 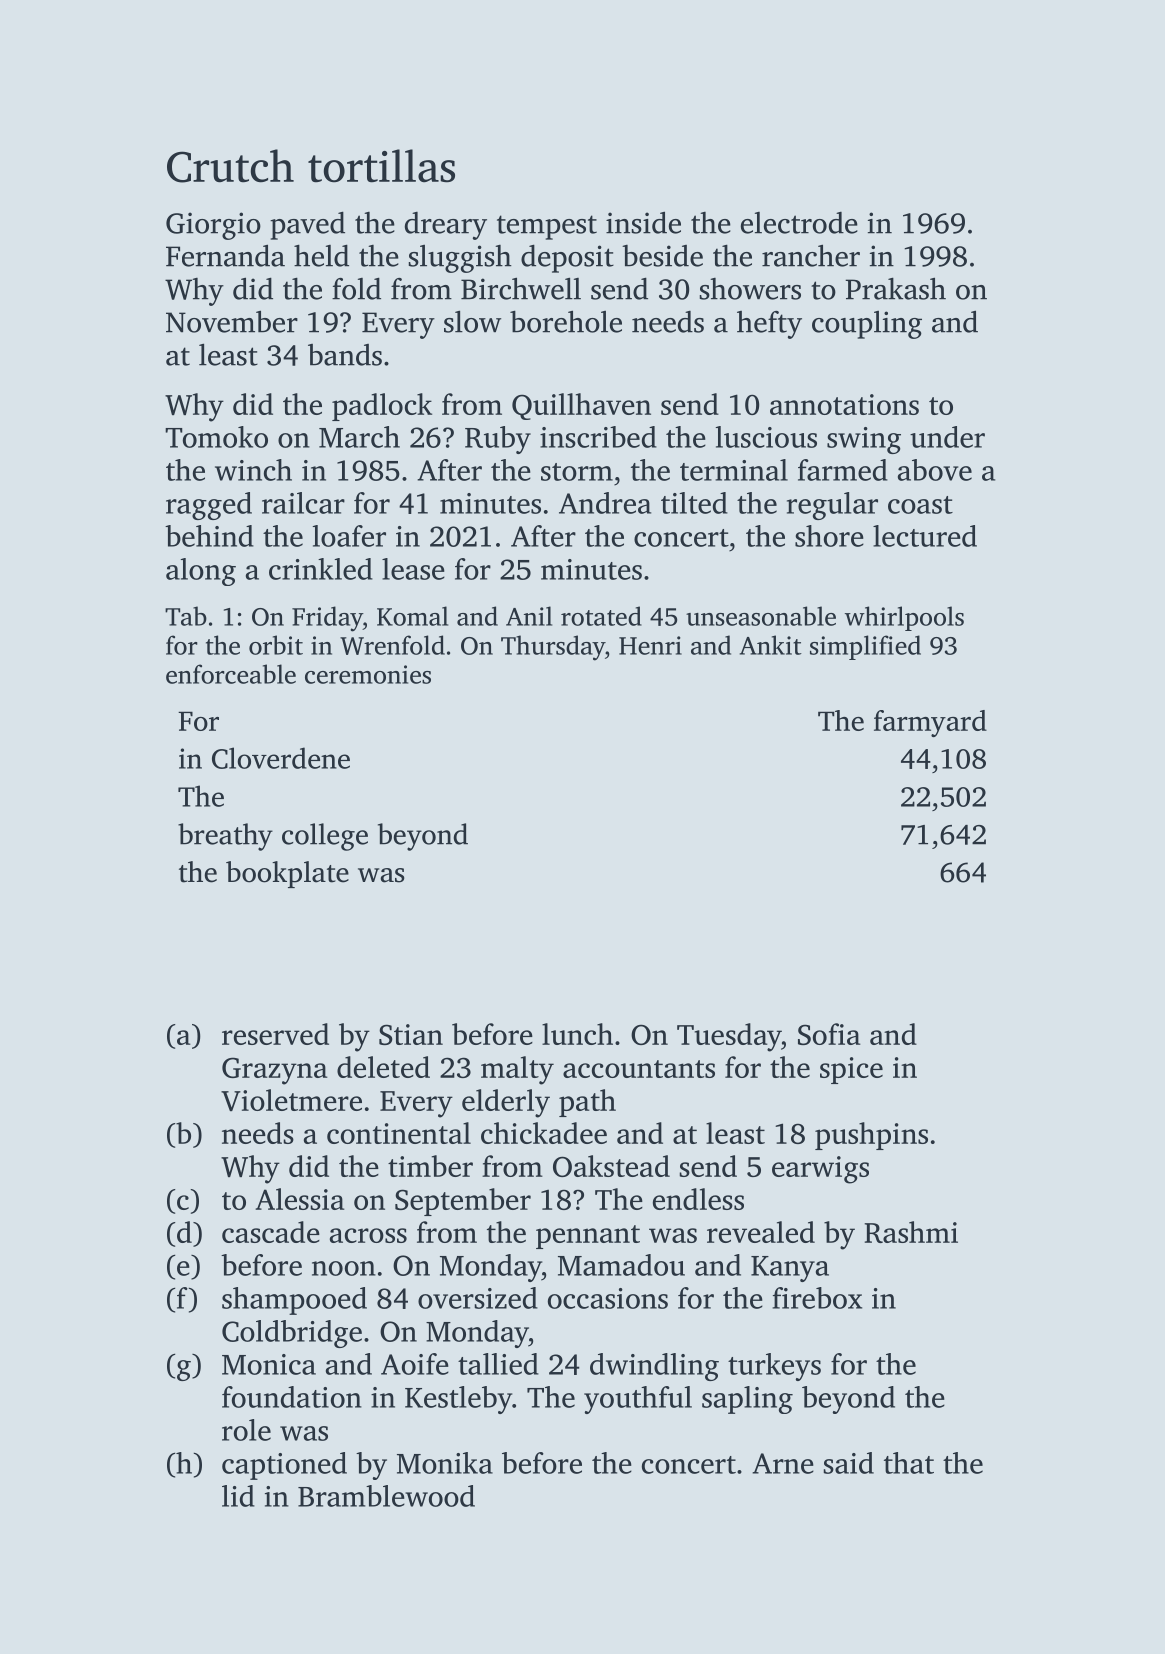 I want to click on inside, so click(x=643, y=222).
